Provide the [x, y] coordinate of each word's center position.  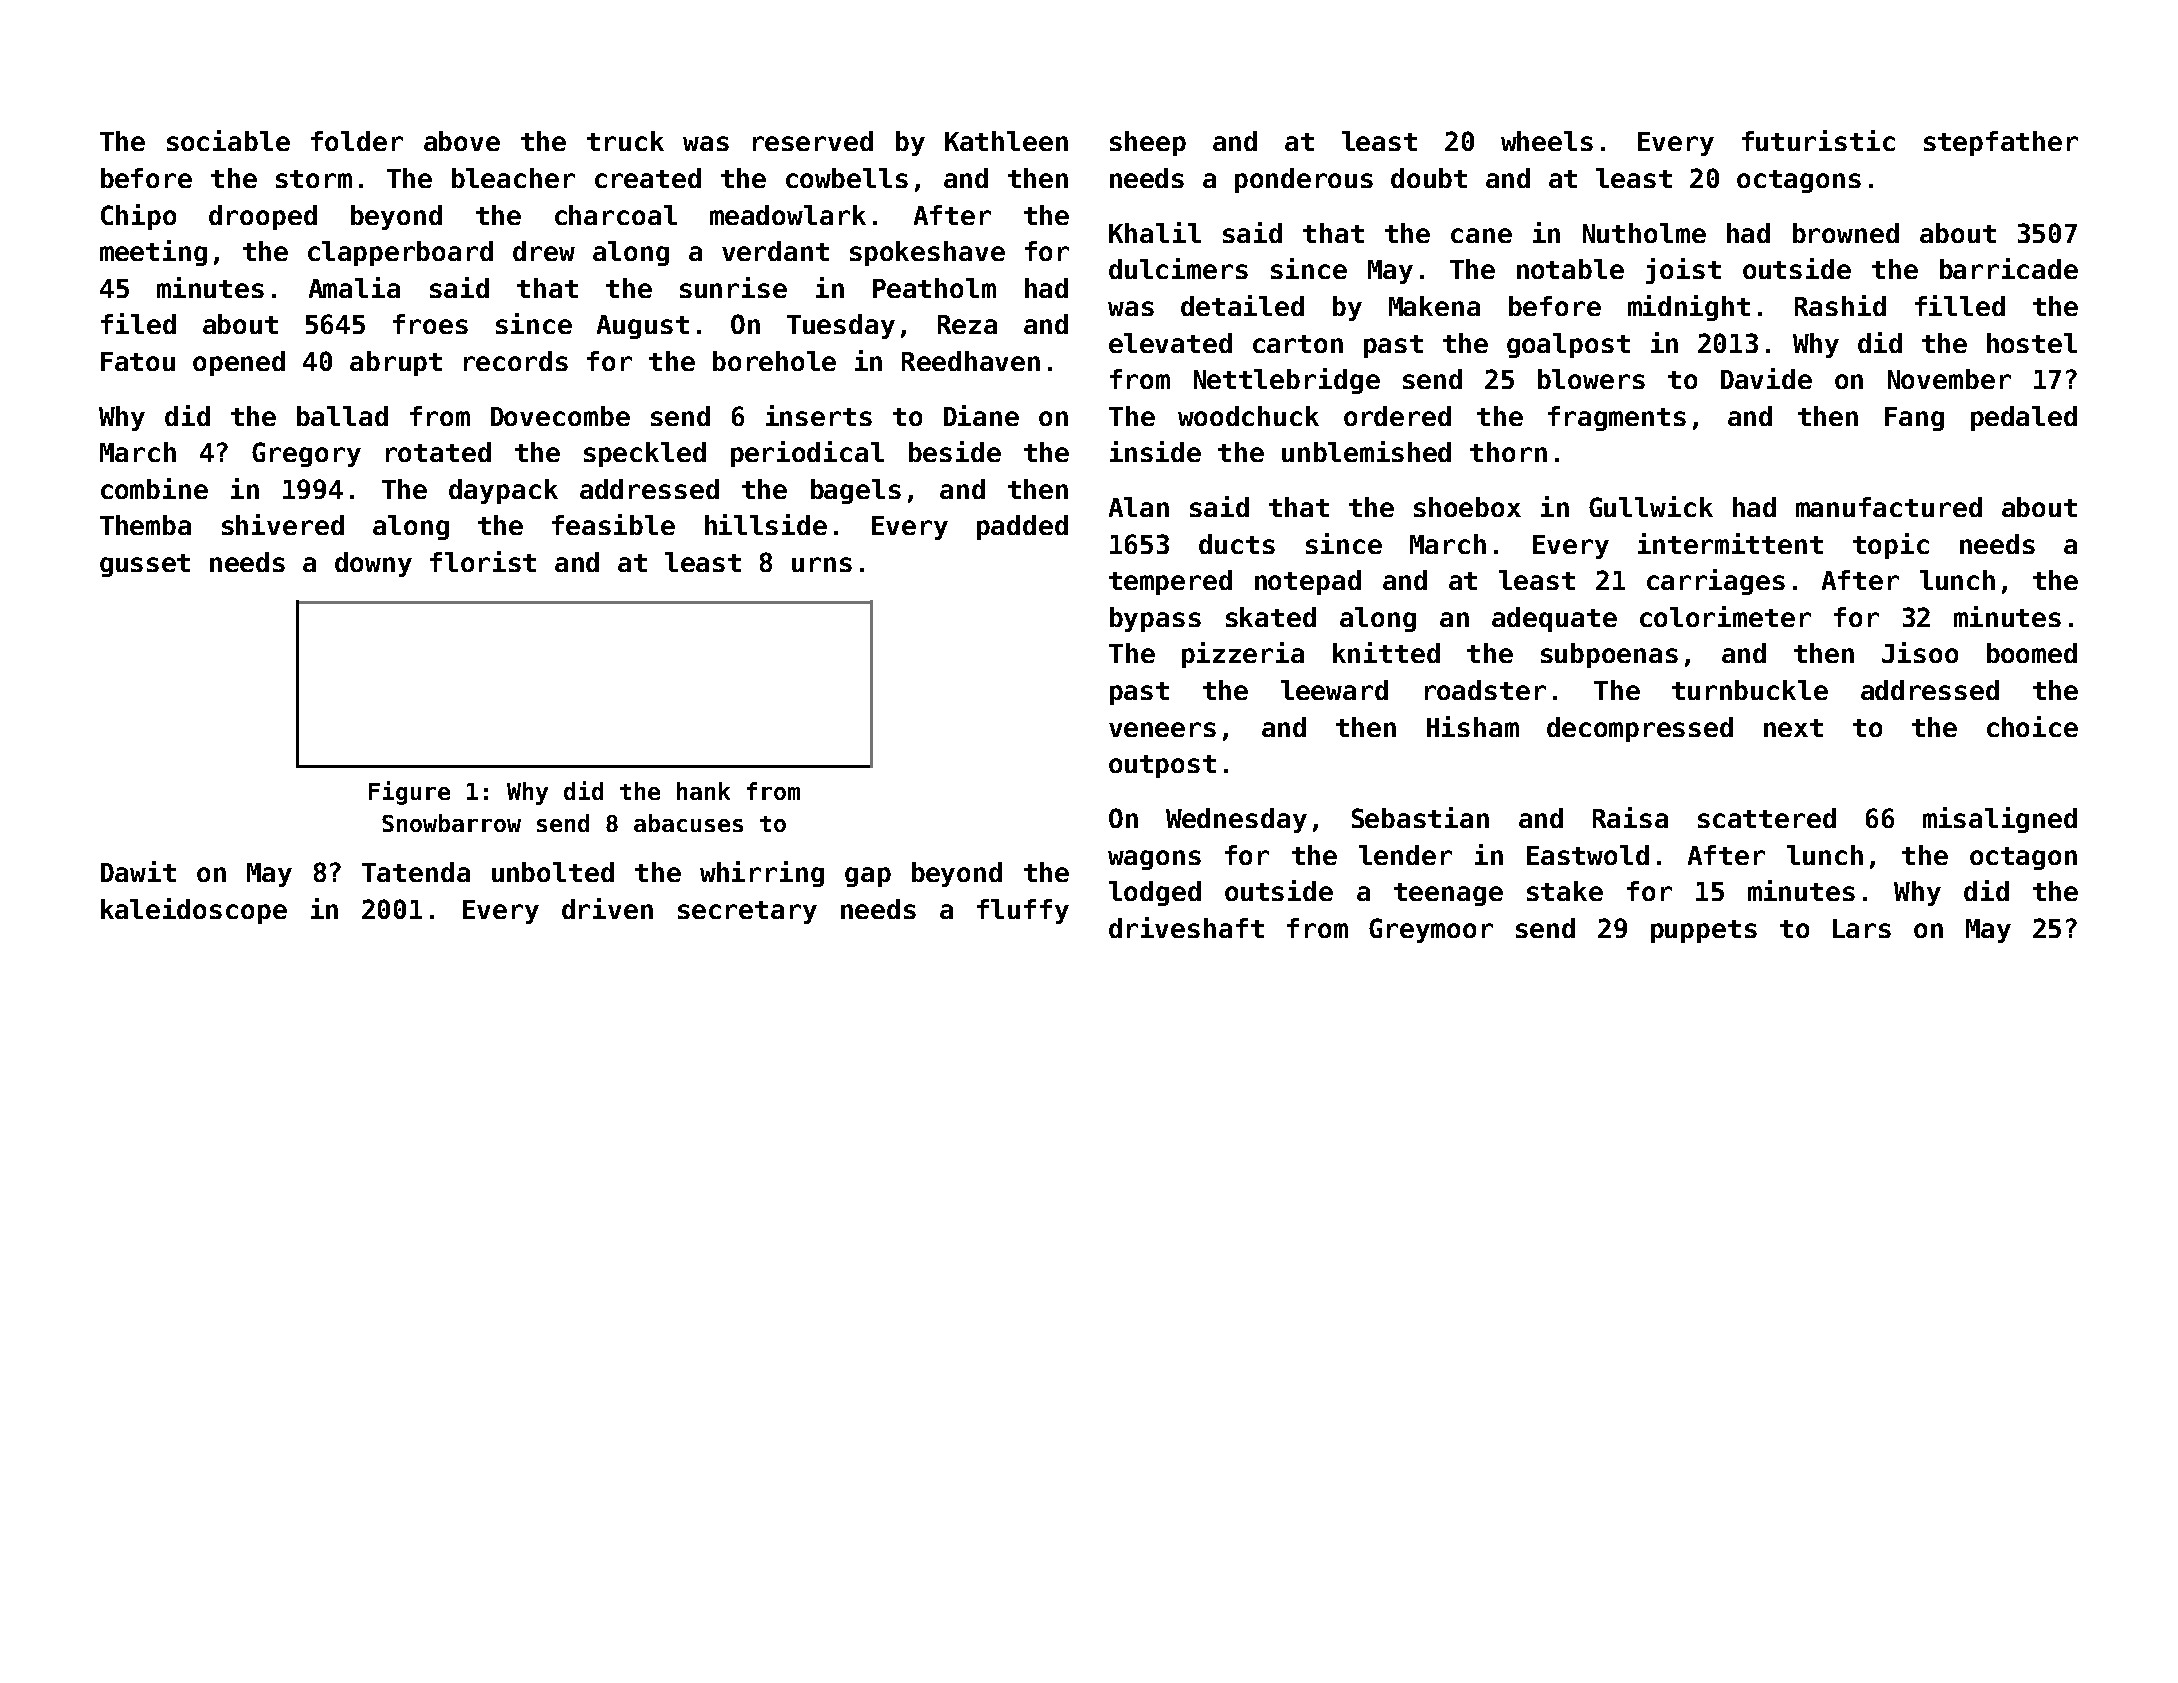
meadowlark [788, 215]
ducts [1237, 544]
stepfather [2001, 143]
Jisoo [1920, 652]
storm [314, 179]
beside [955, 451]
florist [483, 561]
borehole [774, 361]
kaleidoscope [194, 911]
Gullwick [1651, 506]
